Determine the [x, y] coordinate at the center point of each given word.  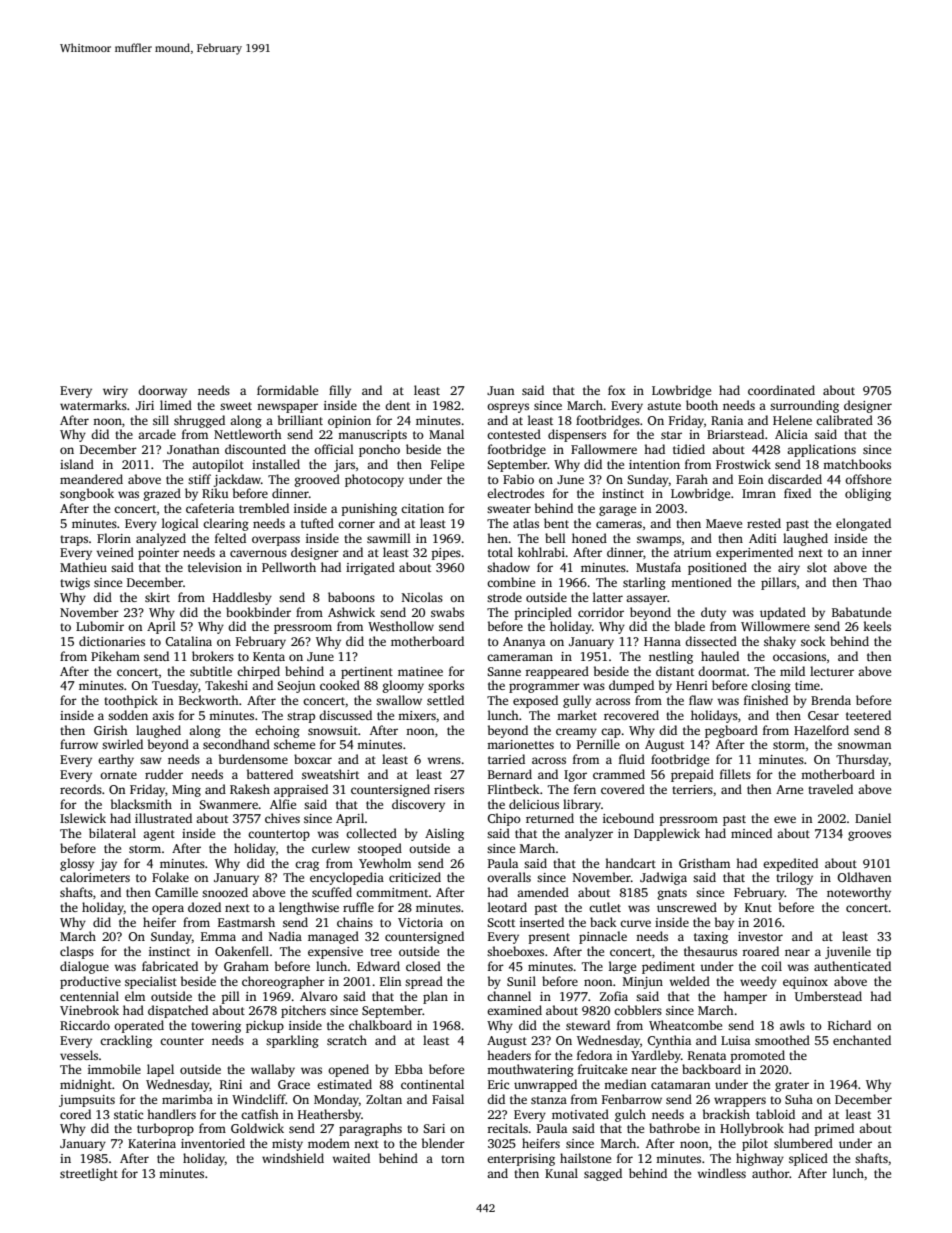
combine [511, 582]
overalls [509, 877]
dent [397, 405]
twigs [75, 584]
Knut [758, 907]
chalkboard [380, 1025]
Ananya [524, 643]
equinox [805, 983]
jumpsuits [87, 1101]
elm [135, 996]
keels [877, 626]
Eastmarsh [246, 922]
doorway [162, 391]
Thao [877, 582]
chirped [258, 672]
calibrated [844, 420]
